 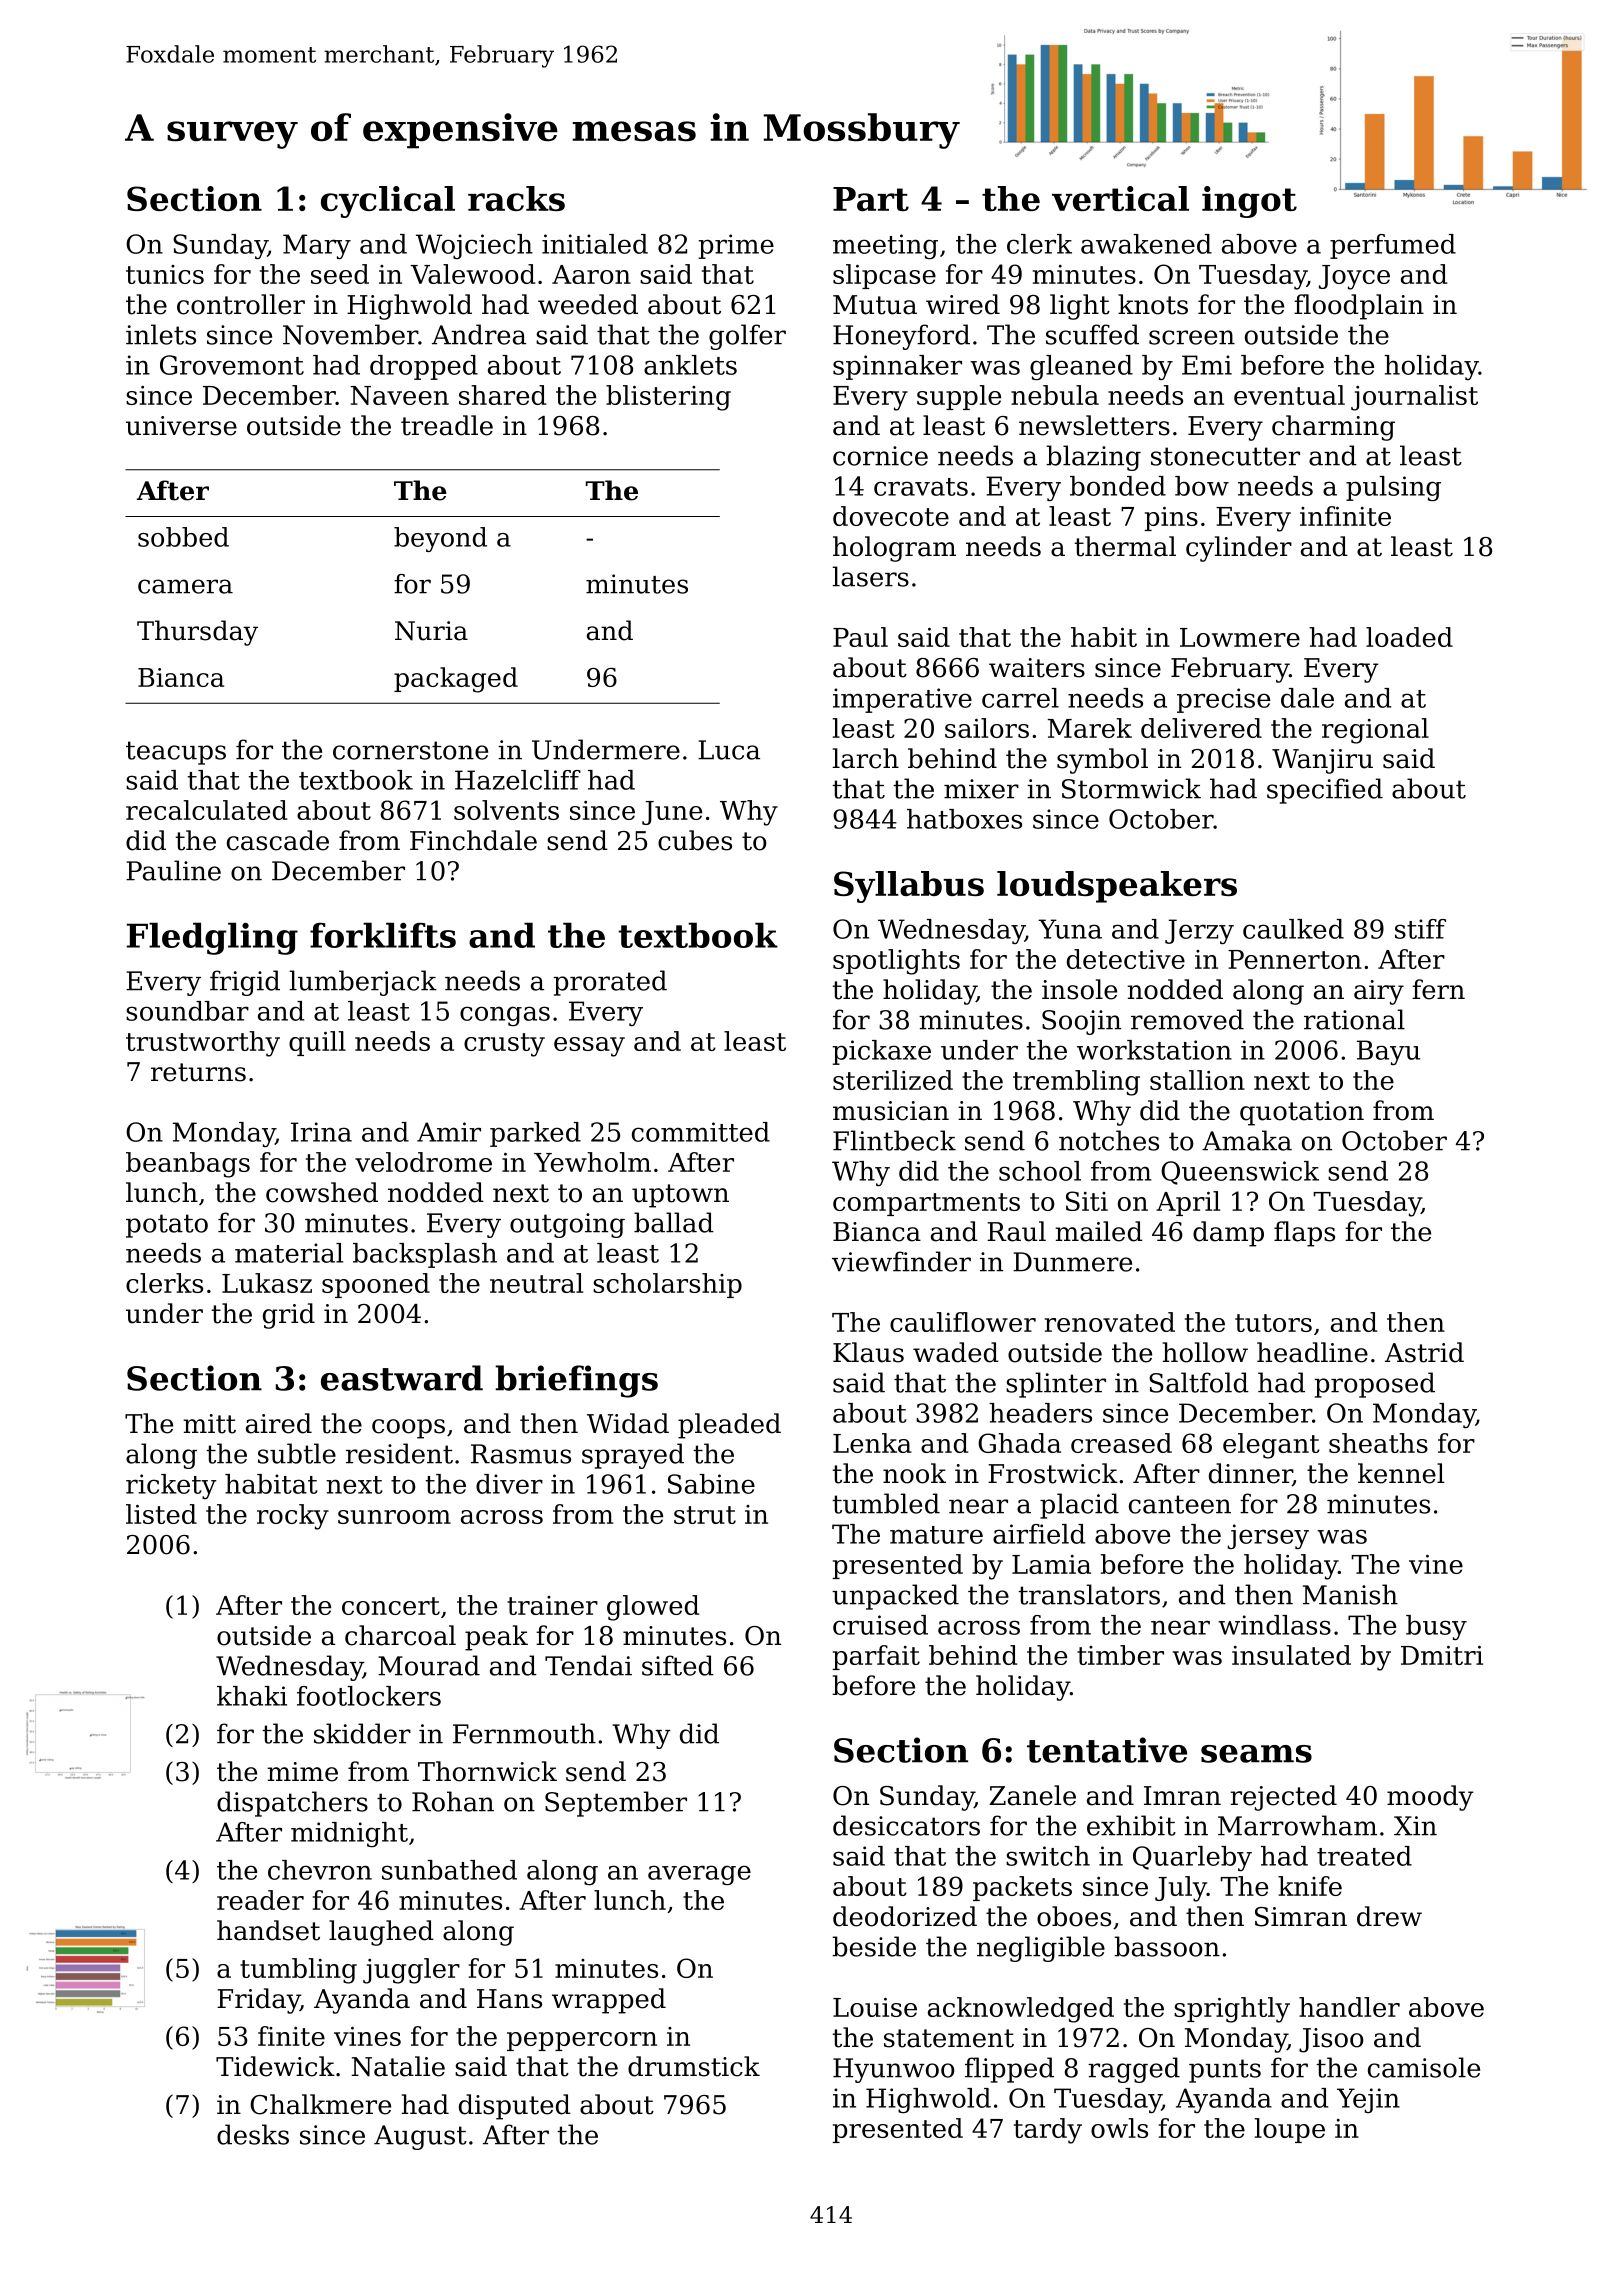 I want to click on notches, so click(x=1109, y=1140).
